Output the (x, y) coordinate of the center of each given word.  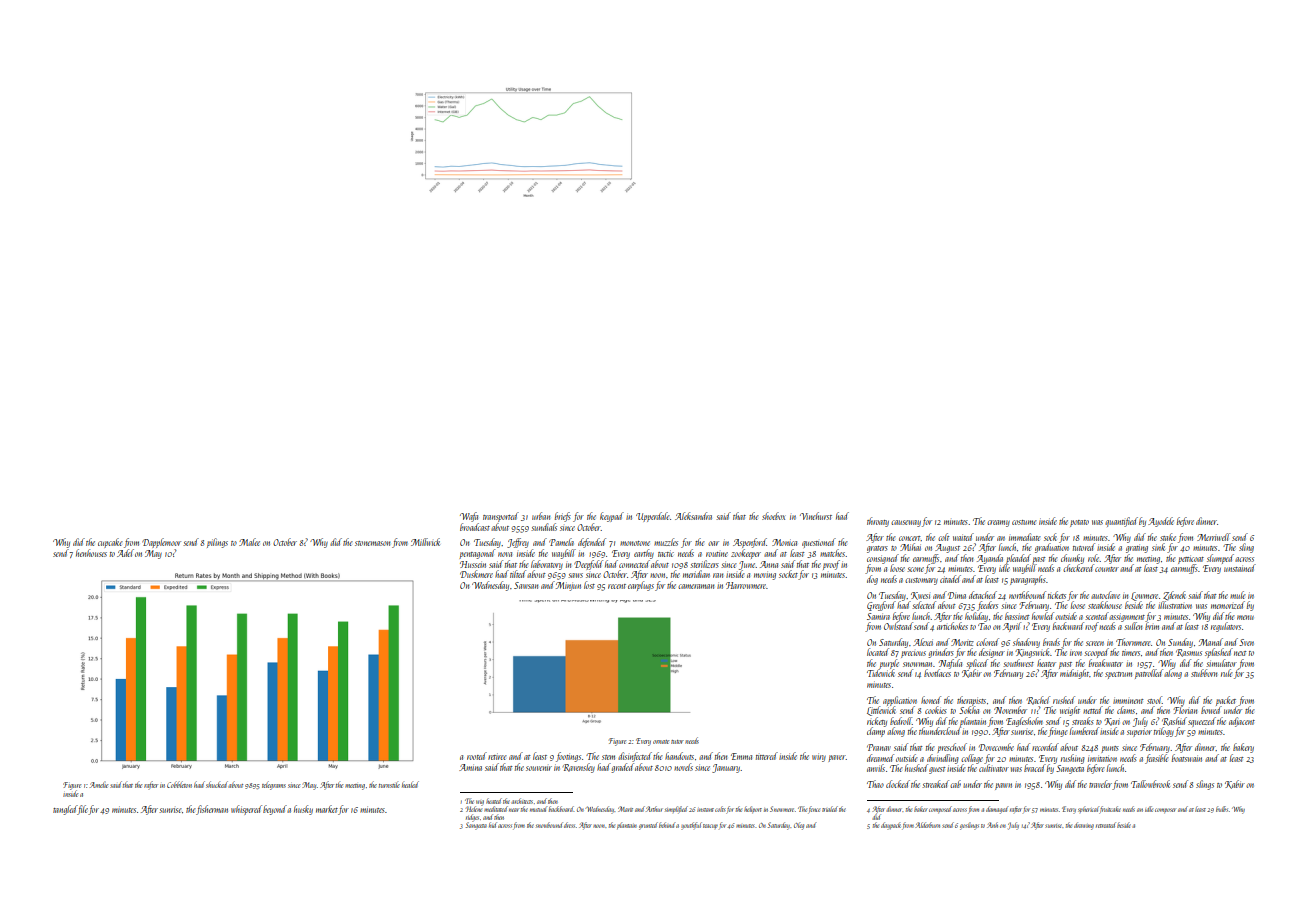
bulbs (1222, 809)
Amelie (99, 785)
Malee (249, 542)
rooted (477, 756)
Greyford (881, 606)
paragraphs (1028, 580)
